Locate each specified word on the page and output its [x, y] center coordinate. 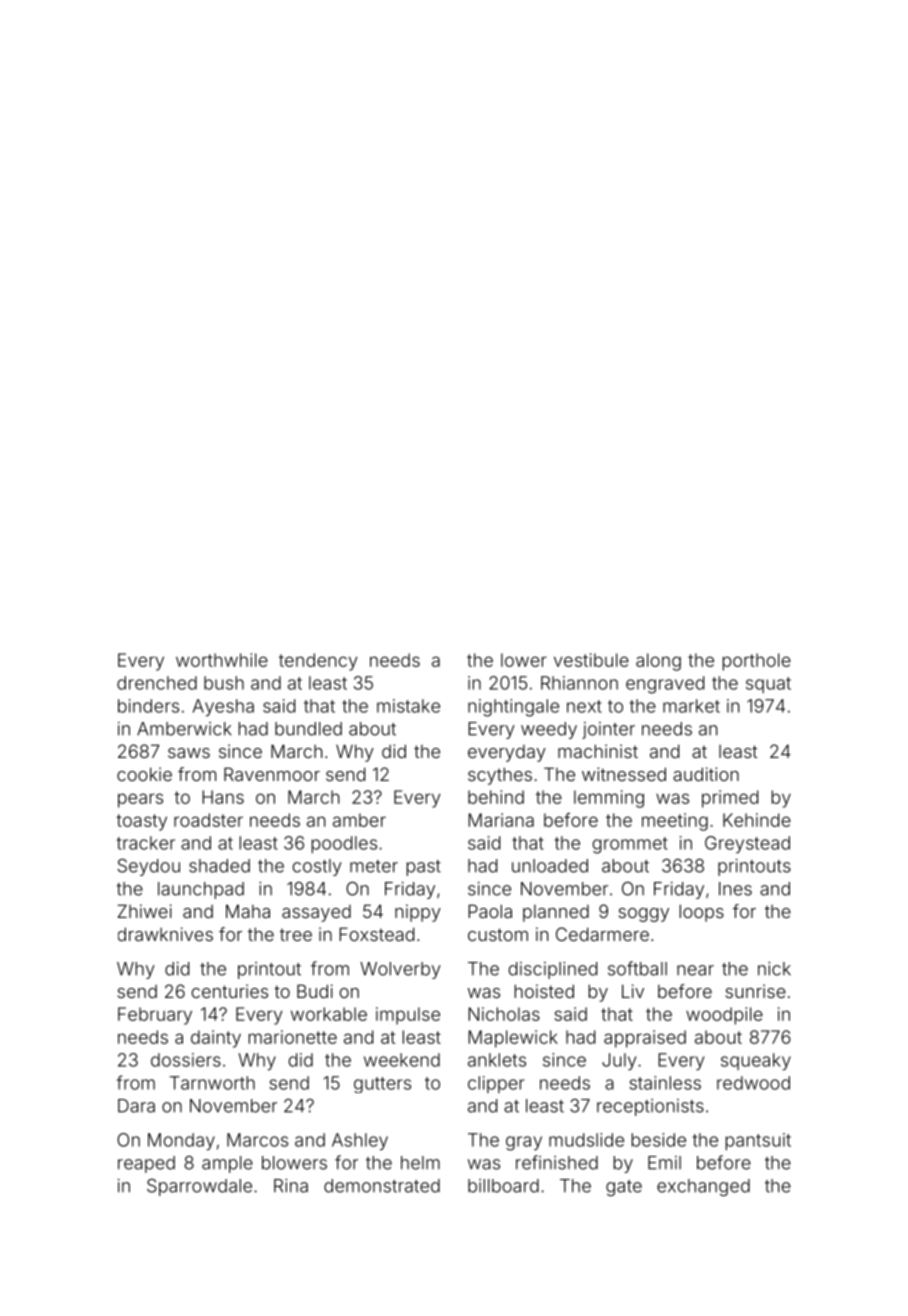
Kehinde [757, 820]
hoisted [544, 991]
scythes [500, 776]
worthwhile [222, 660]
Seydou [149, 867]
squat [768, 685]
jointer [608, 730]
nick [774, 969]
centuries [230, 991]
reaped [146, 1164]
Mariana [501, 820]
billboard [503, 1186]
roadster [208, 820]
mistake [408, 706]
